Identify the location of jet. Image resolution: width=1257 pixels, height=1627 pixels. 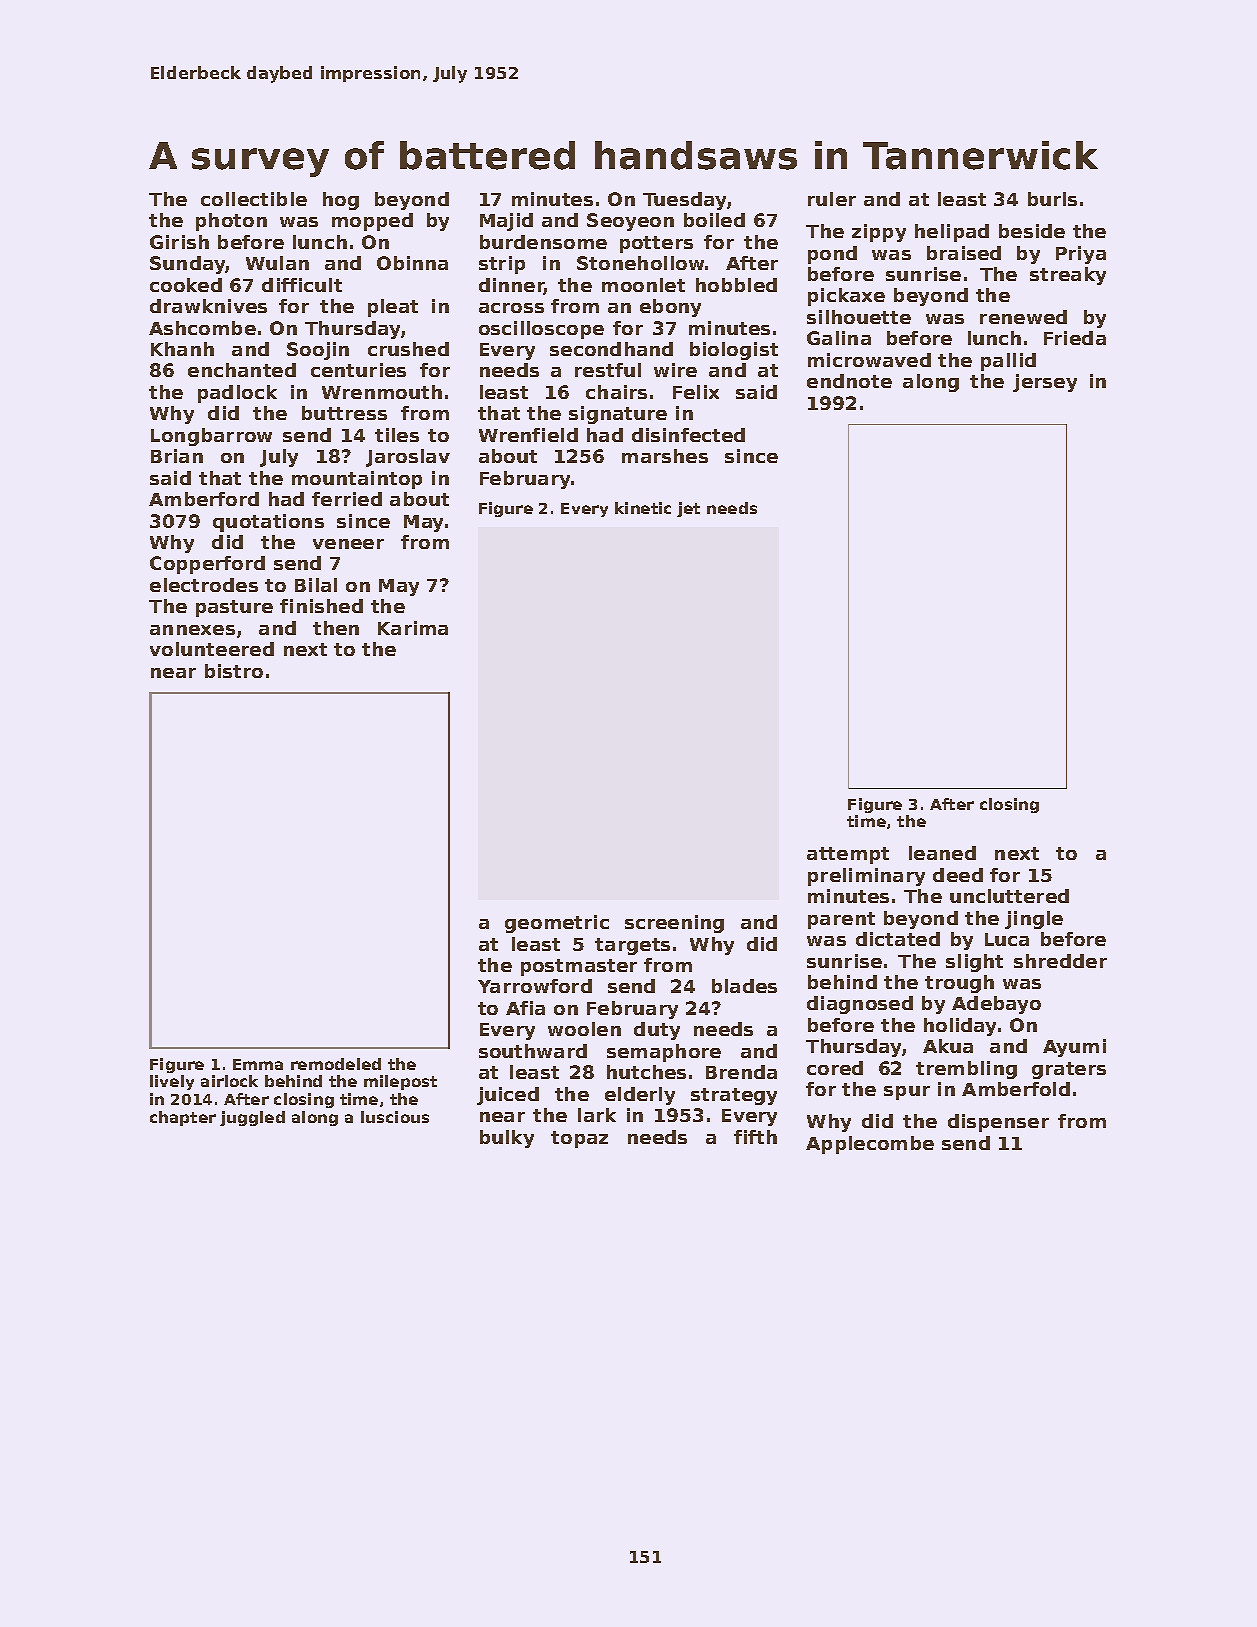
(688, 509).
